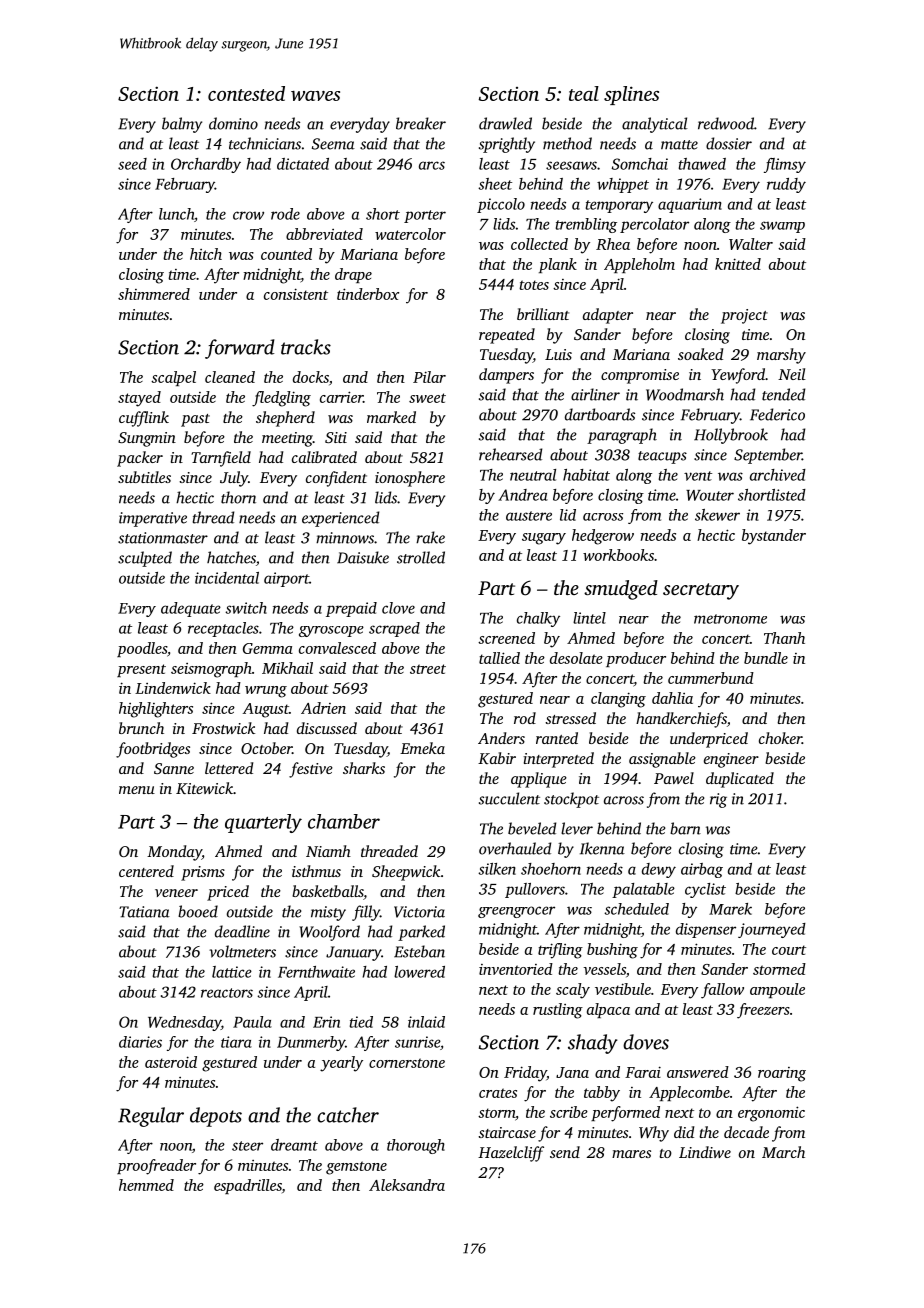 This page has width=924, height=1308. I want to click on lowered, so click(419, 972).
